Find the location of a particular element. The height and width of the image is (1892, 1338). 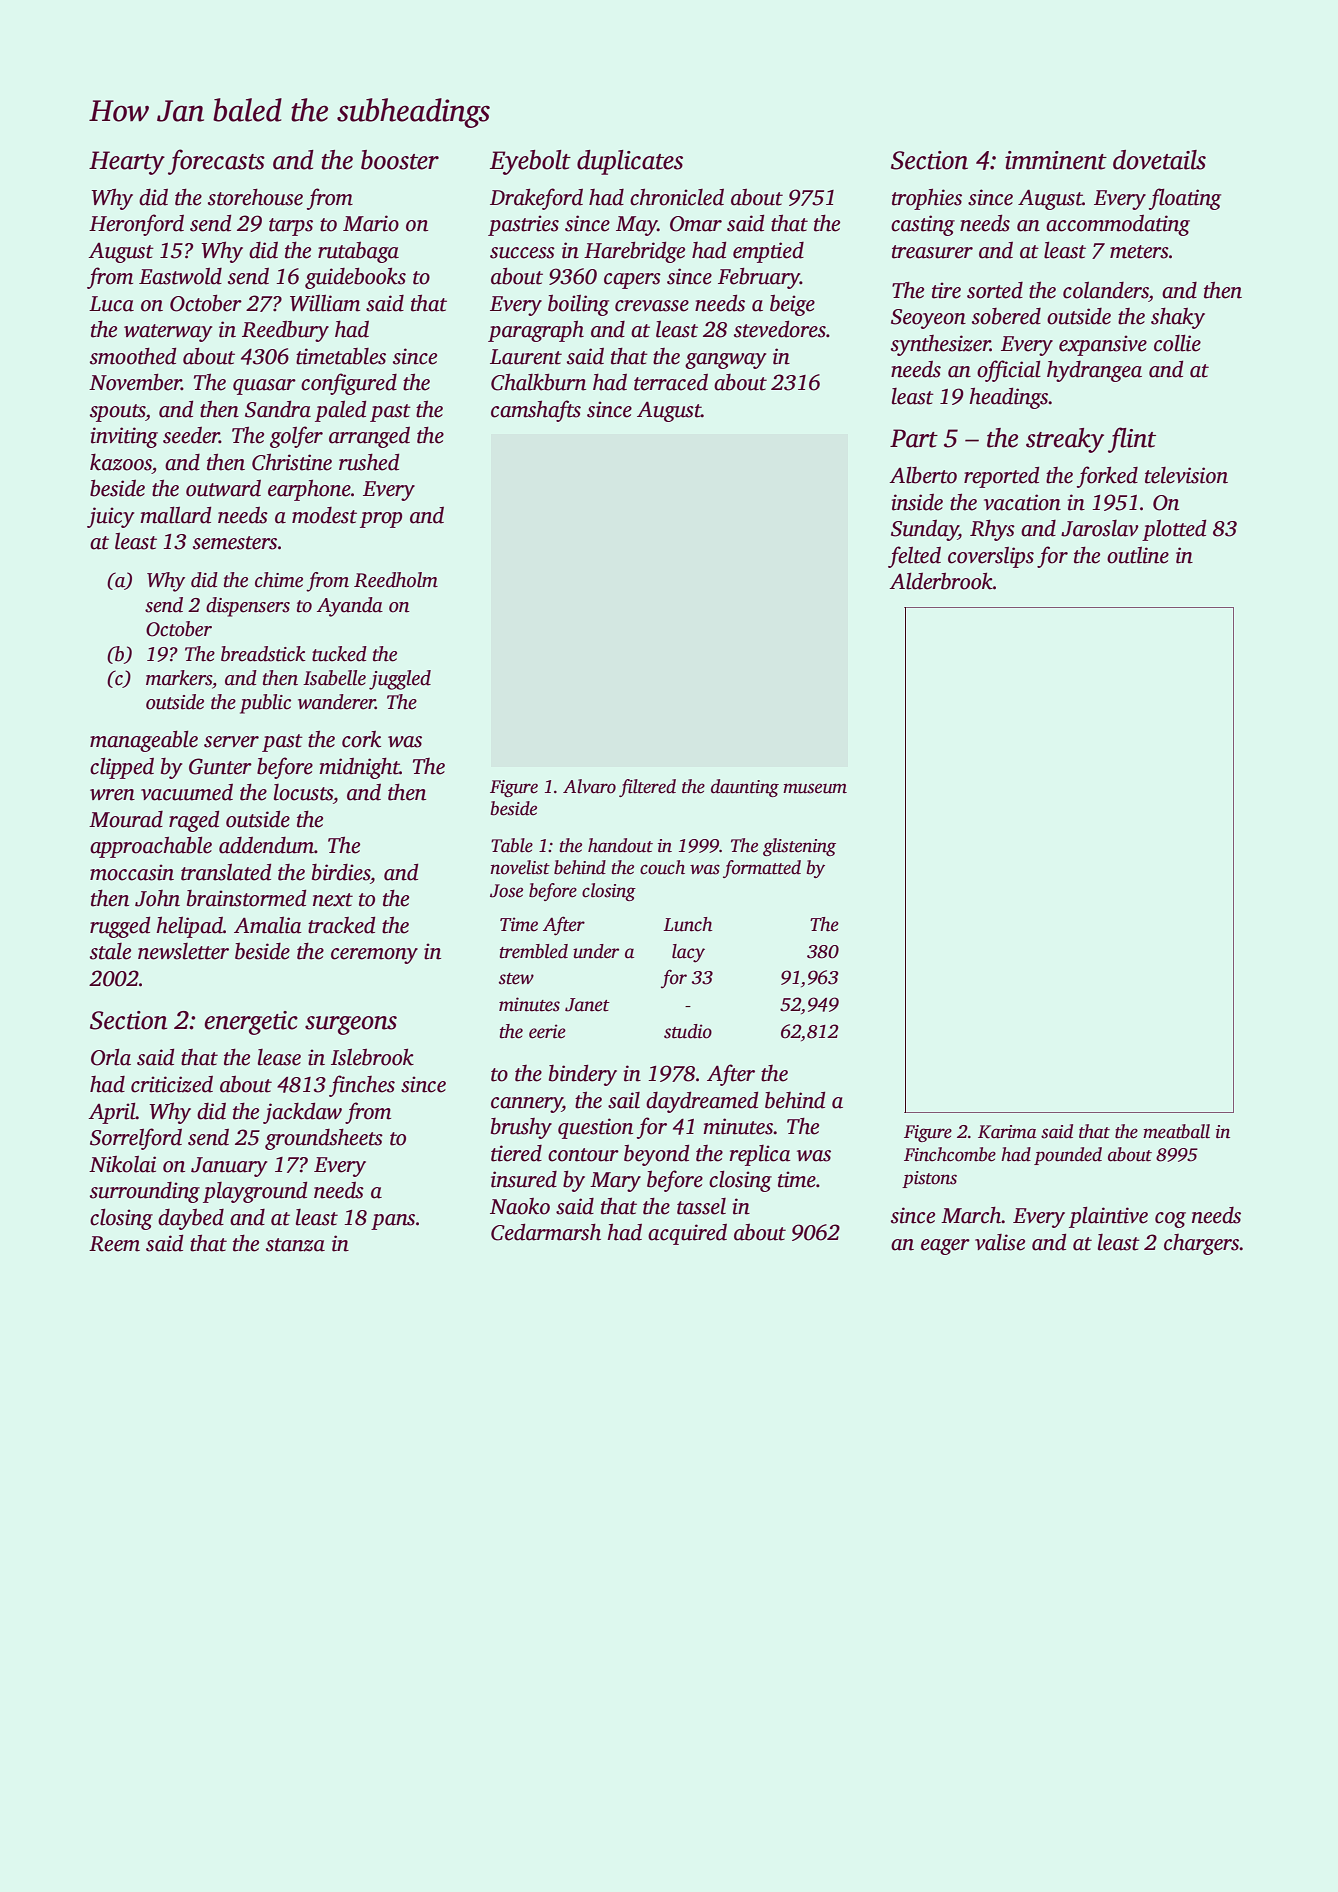

dovetails is located at coordinates (1159, 160).
